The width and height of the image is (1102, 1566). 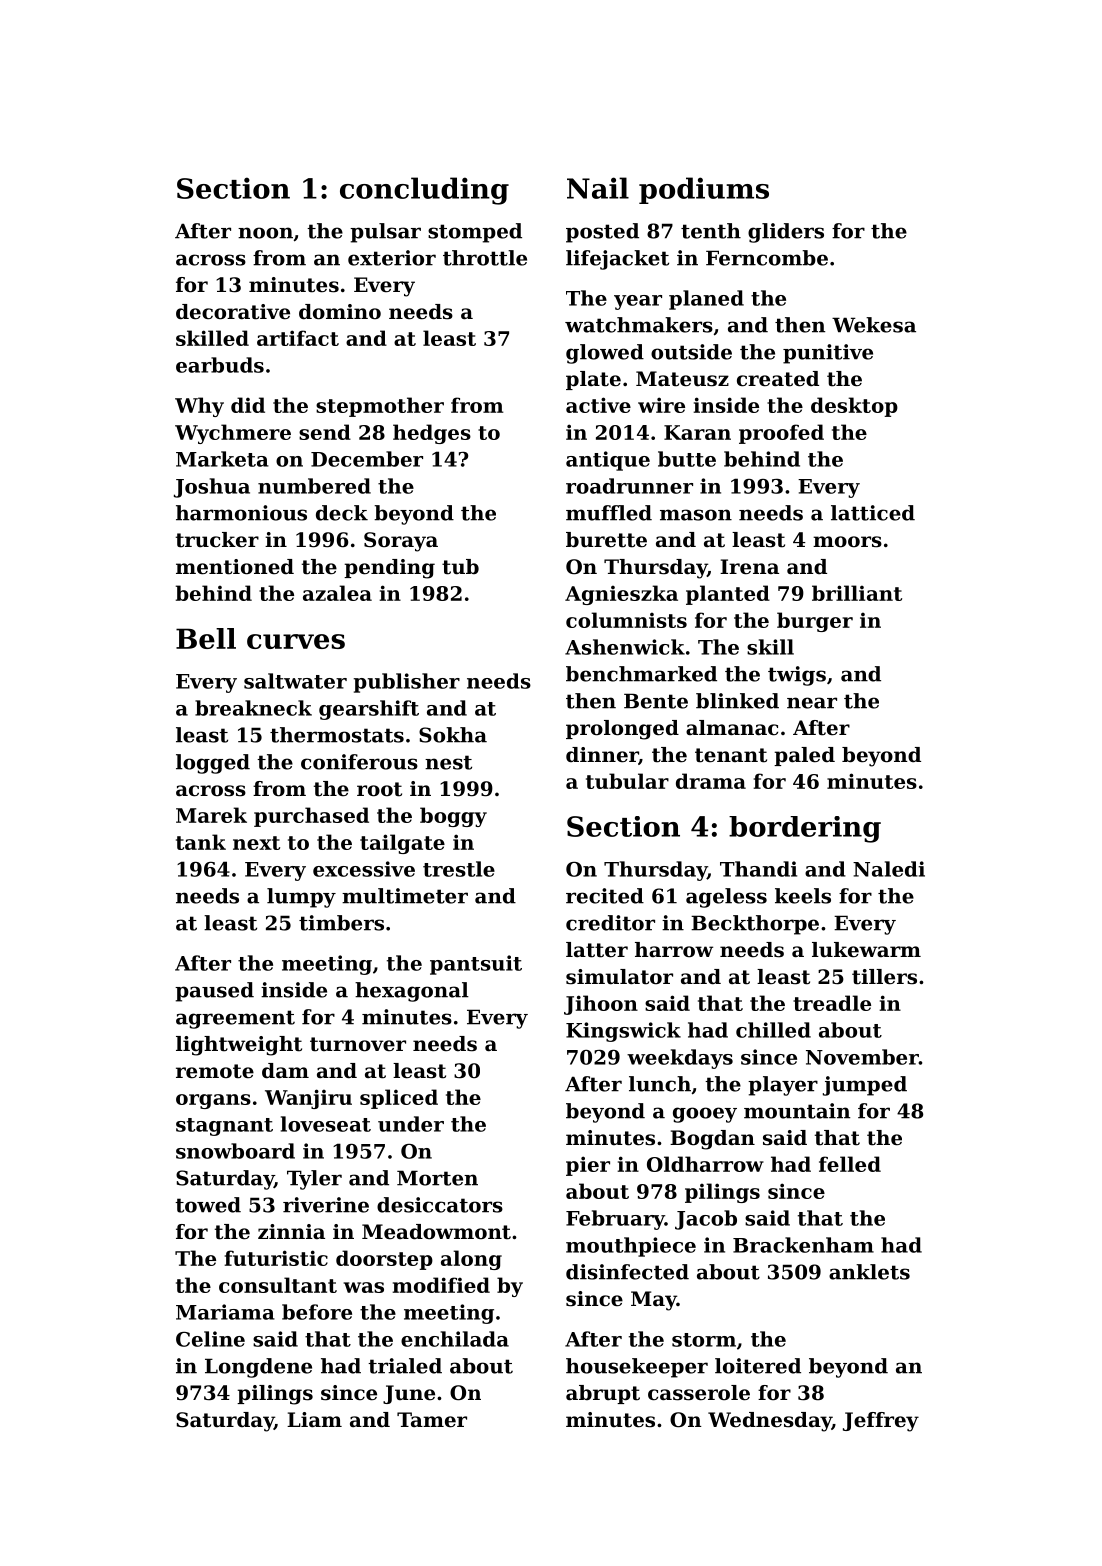 What do you see at coordinates (850, 1164) in the image?
I see `felled` at bounding box center [850, 1164].
